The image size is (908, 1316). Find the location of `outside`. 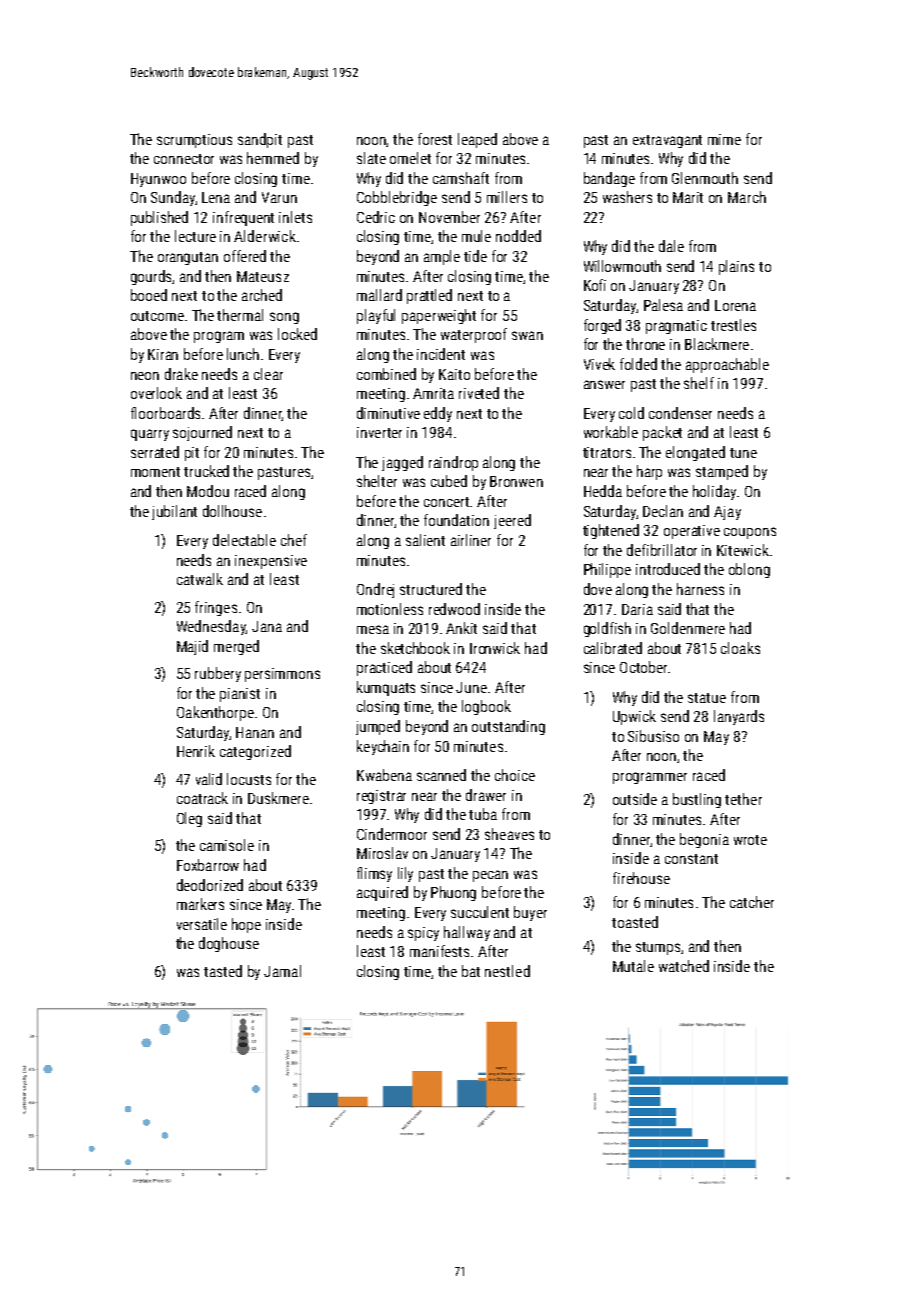

outside is located at coordinates (635, 799).
